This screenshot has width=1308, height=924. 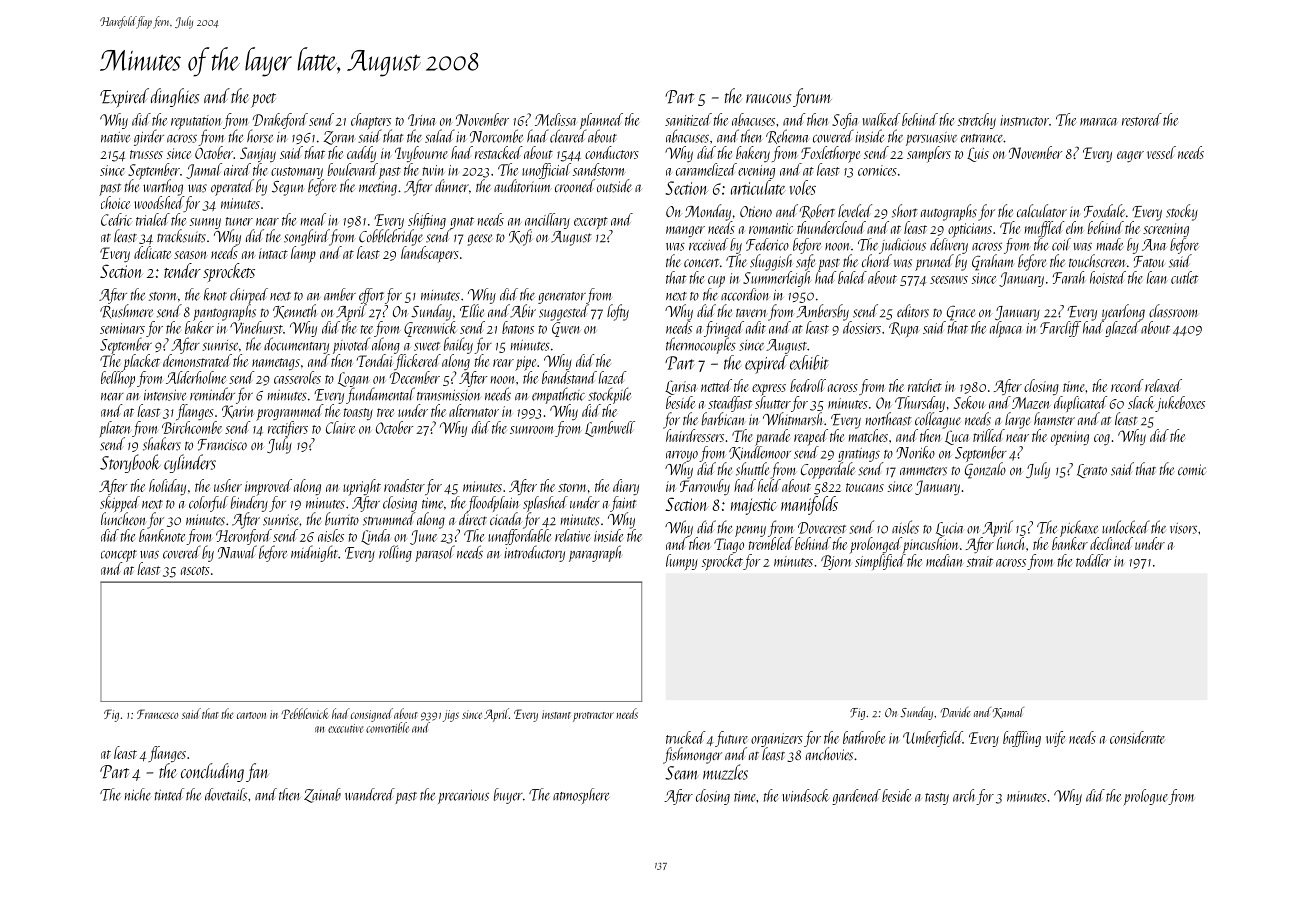 I want to click on raucous, so click(x=769, y=99).
